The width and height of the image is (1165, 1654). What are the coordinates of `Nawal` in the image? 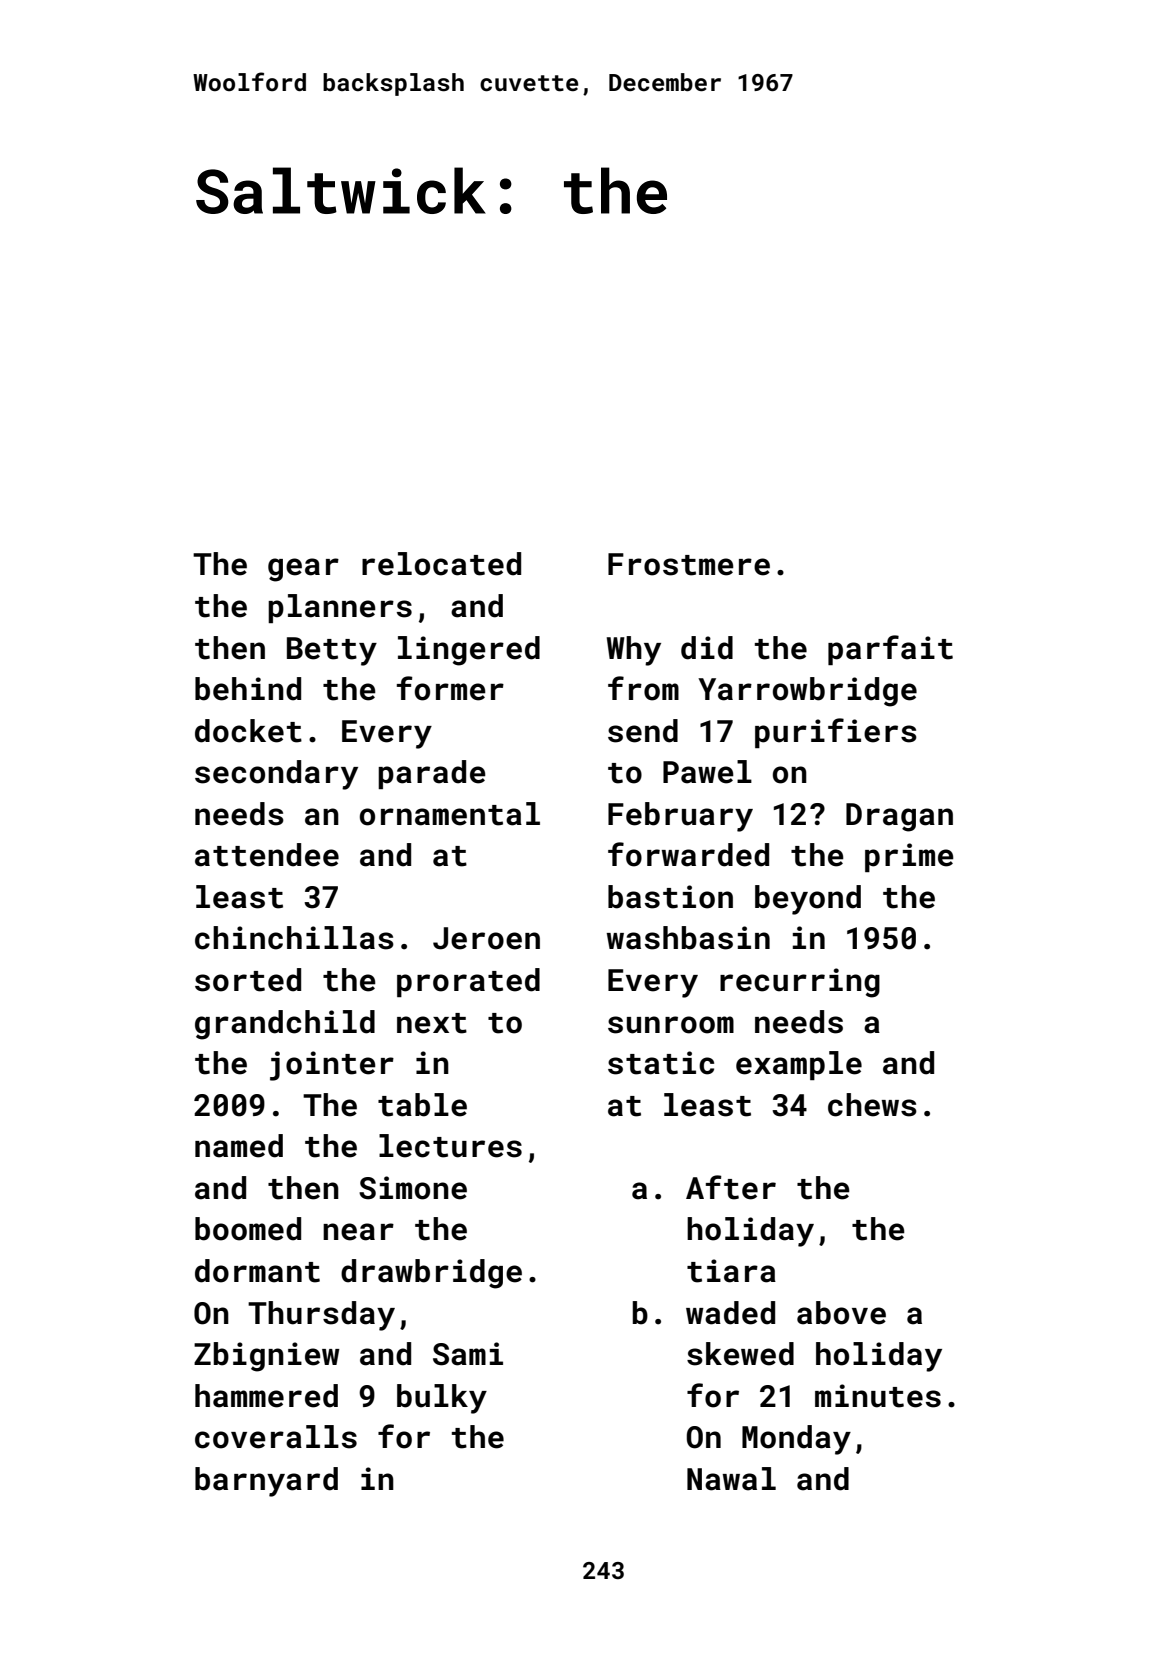 It's located at (731, 1479).
